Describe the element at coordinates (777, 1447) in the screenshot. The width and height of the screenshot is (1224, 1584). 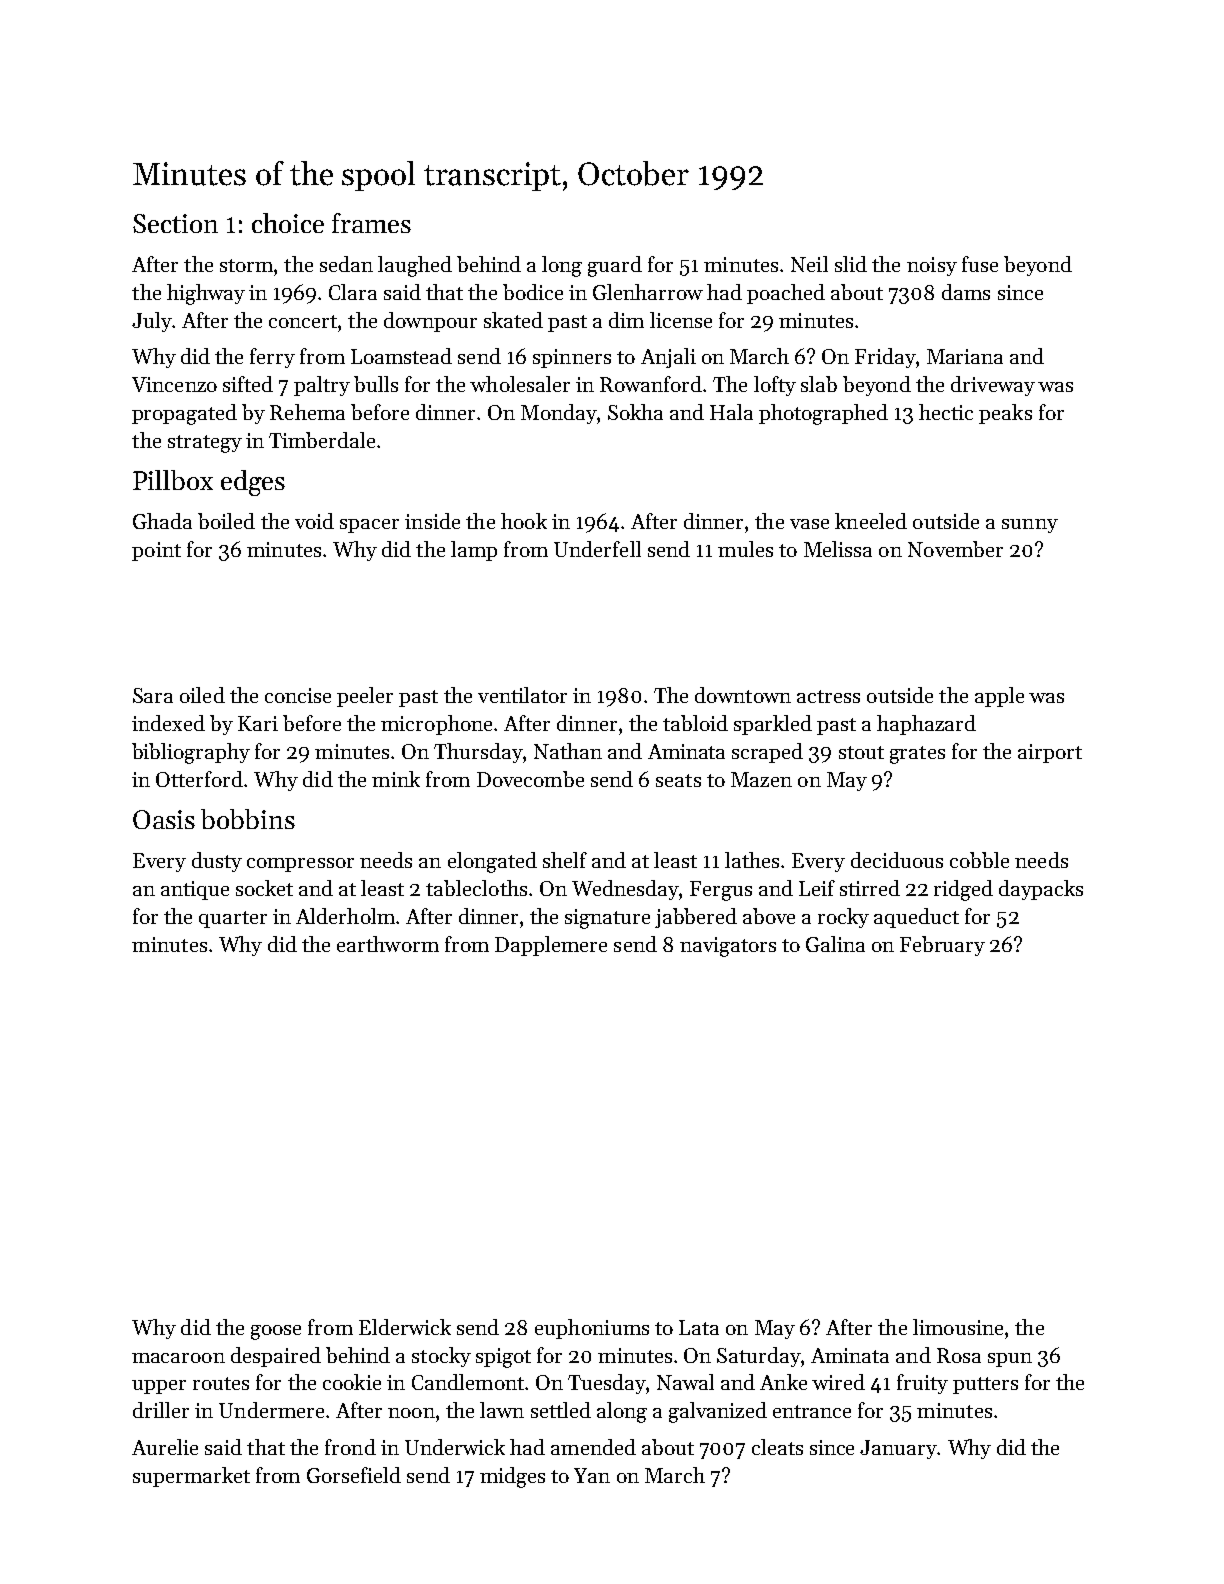
I see `cleats` at that location.
